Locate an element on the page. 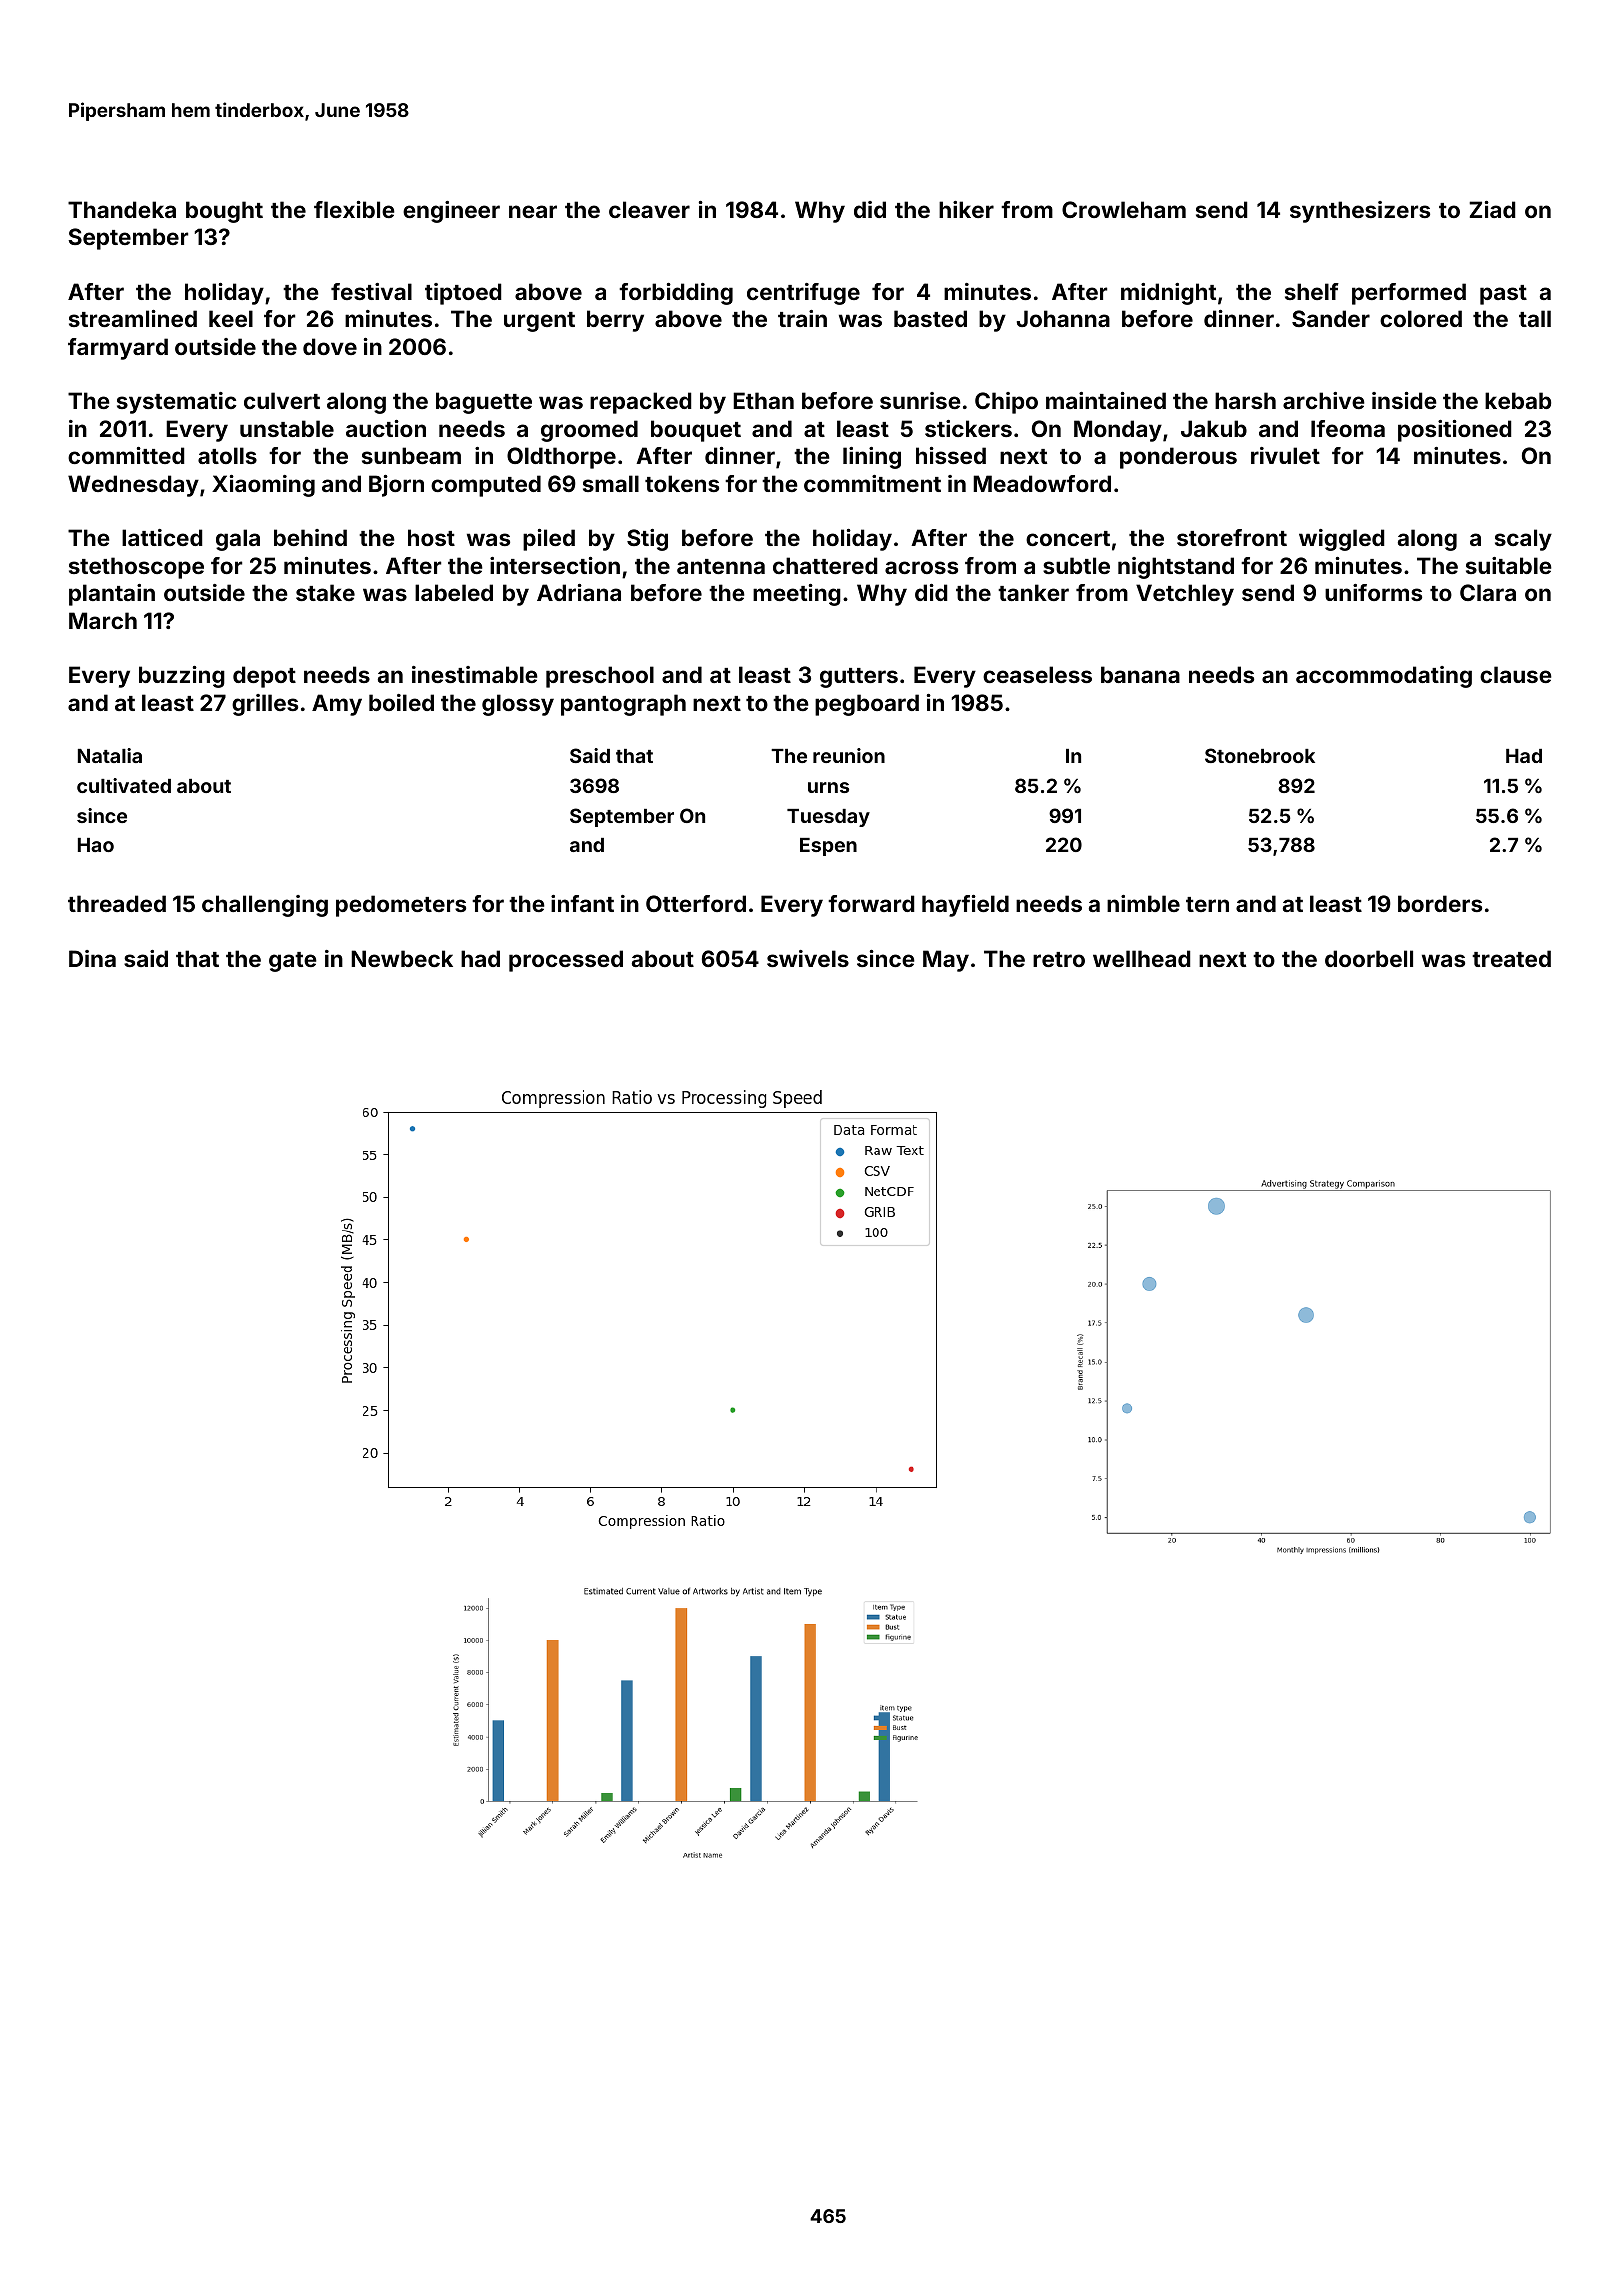  Ifeoma is located at coordinates (1348, 428).
